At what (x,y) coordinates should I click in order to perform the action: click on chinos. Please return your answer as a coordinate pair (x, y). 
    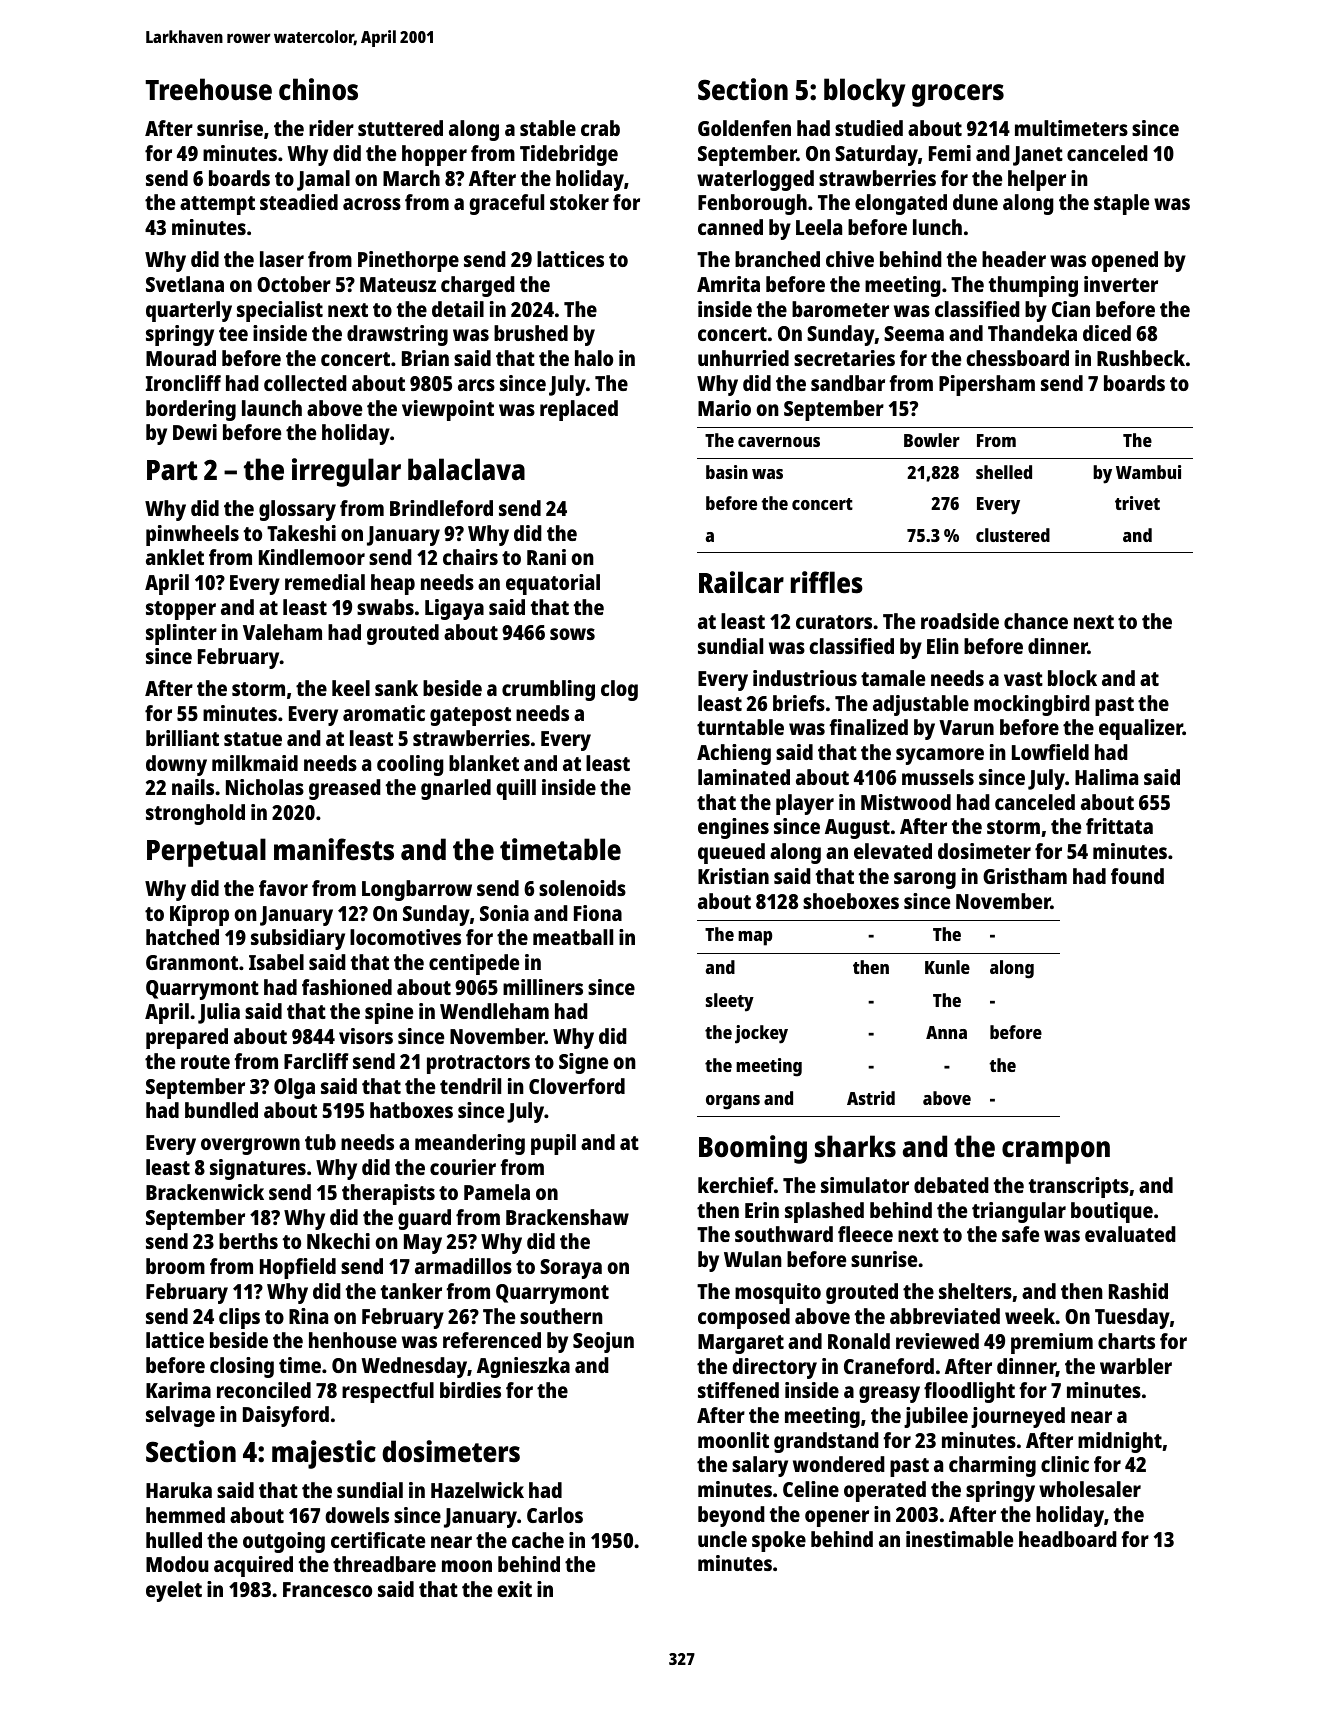
    Looking at the image, I should click on (318, 89).
